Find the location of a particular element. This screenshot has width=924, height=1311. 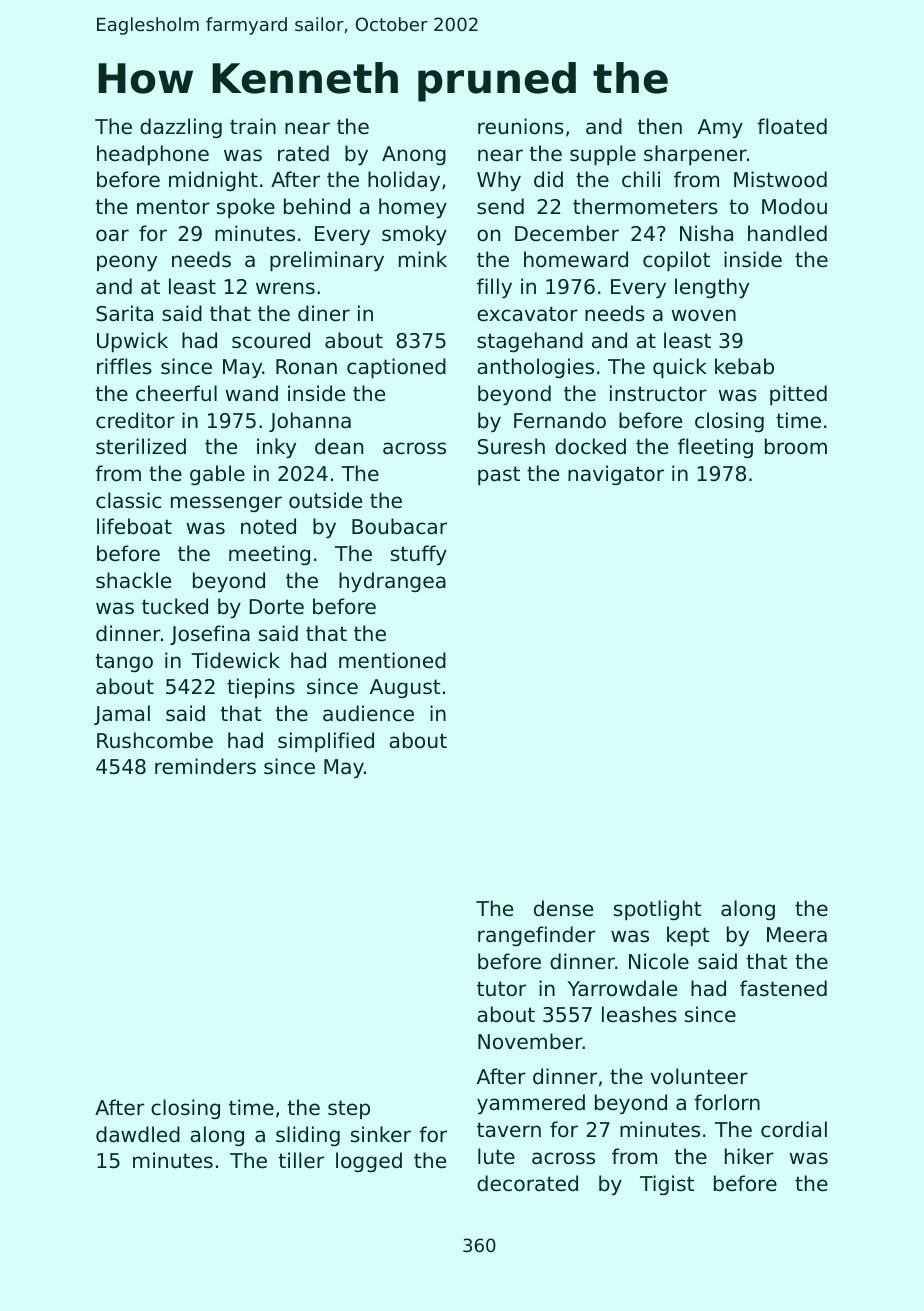

reminders is located at coordinates (205, 766).
